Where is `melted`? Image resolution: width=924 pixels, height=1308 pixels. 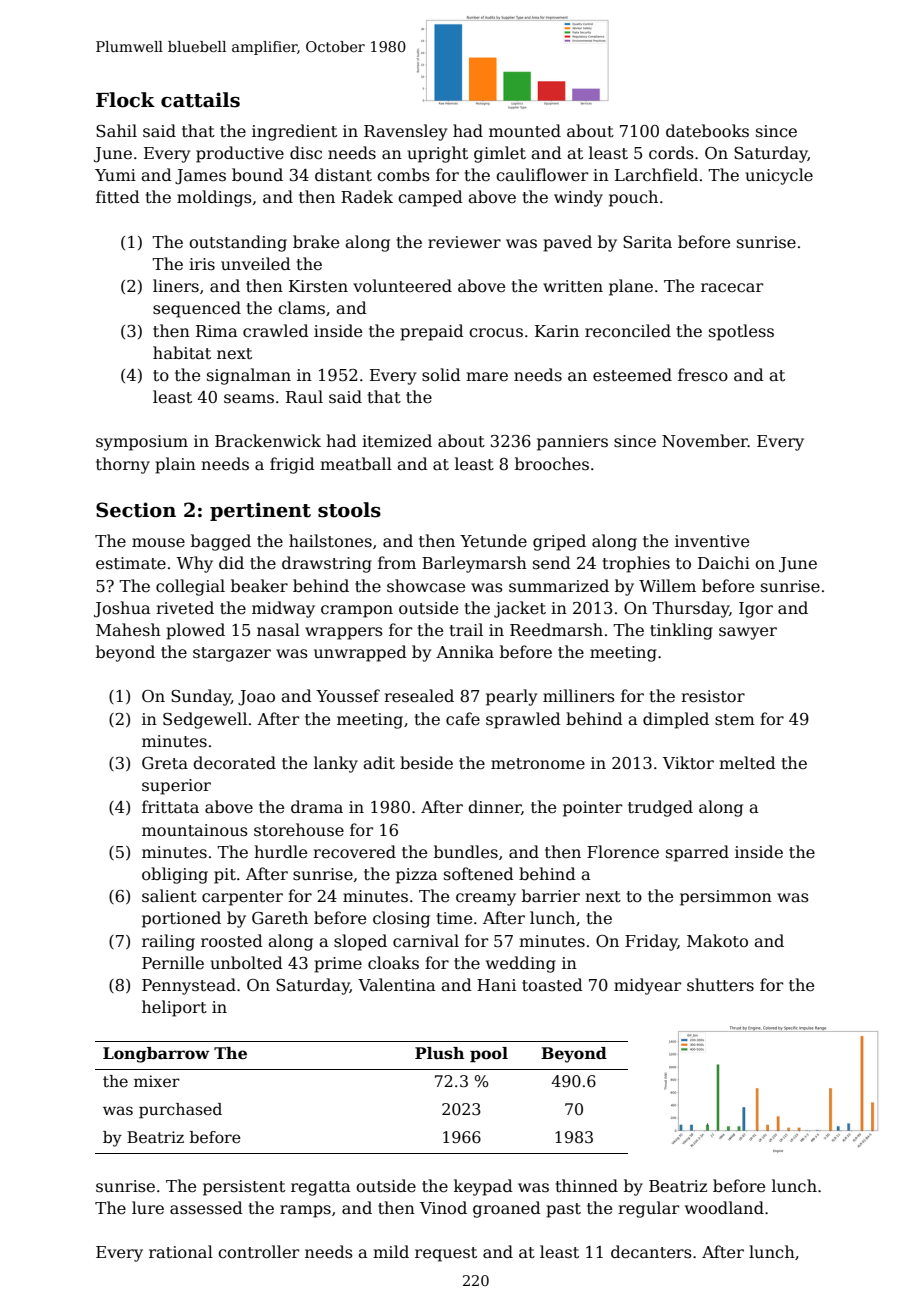 melted is located at coordinates (747, 763).
